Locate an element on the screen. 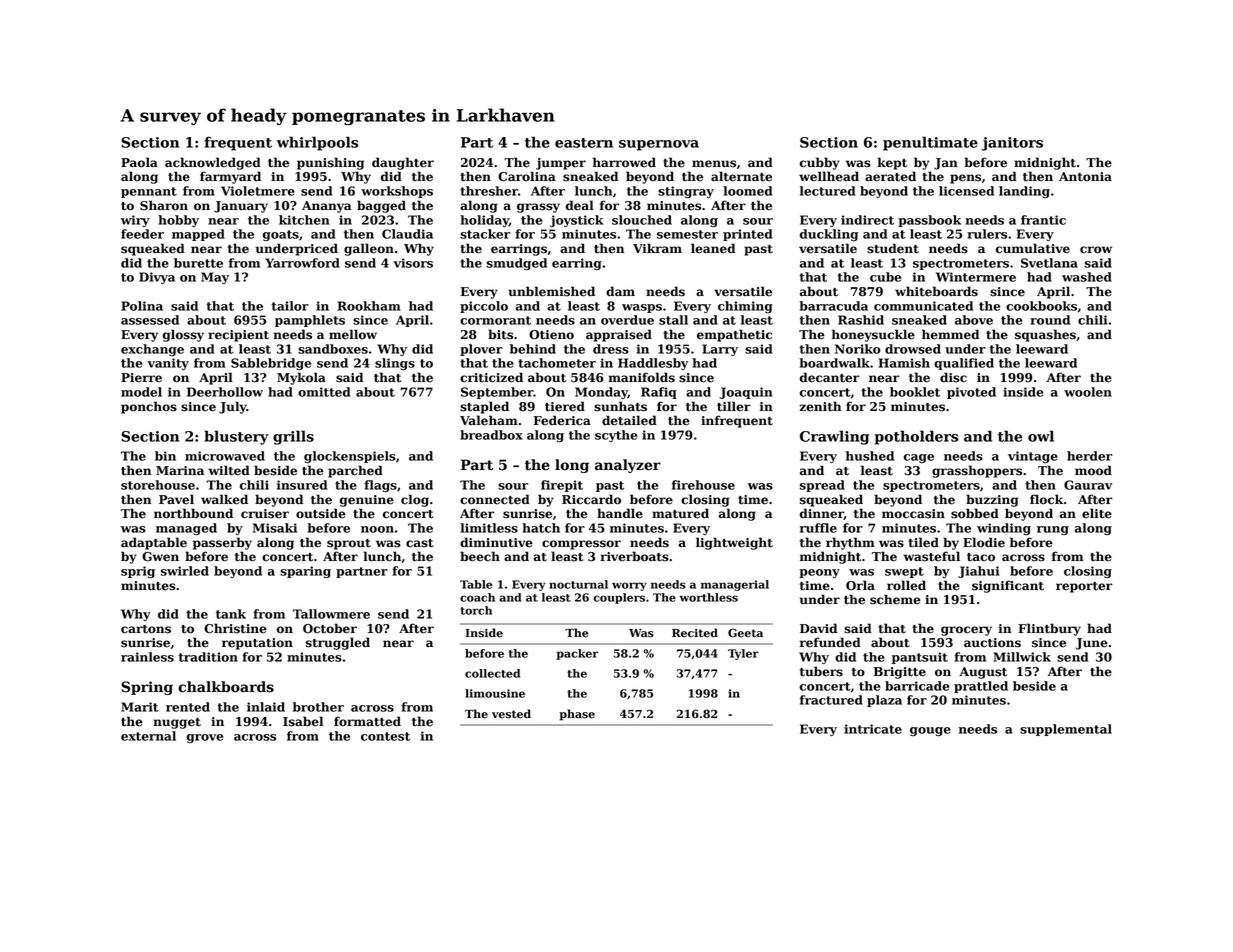 The height and width of the screenshot is (952, 1233). plaza is located at coordinates (884, 701).
